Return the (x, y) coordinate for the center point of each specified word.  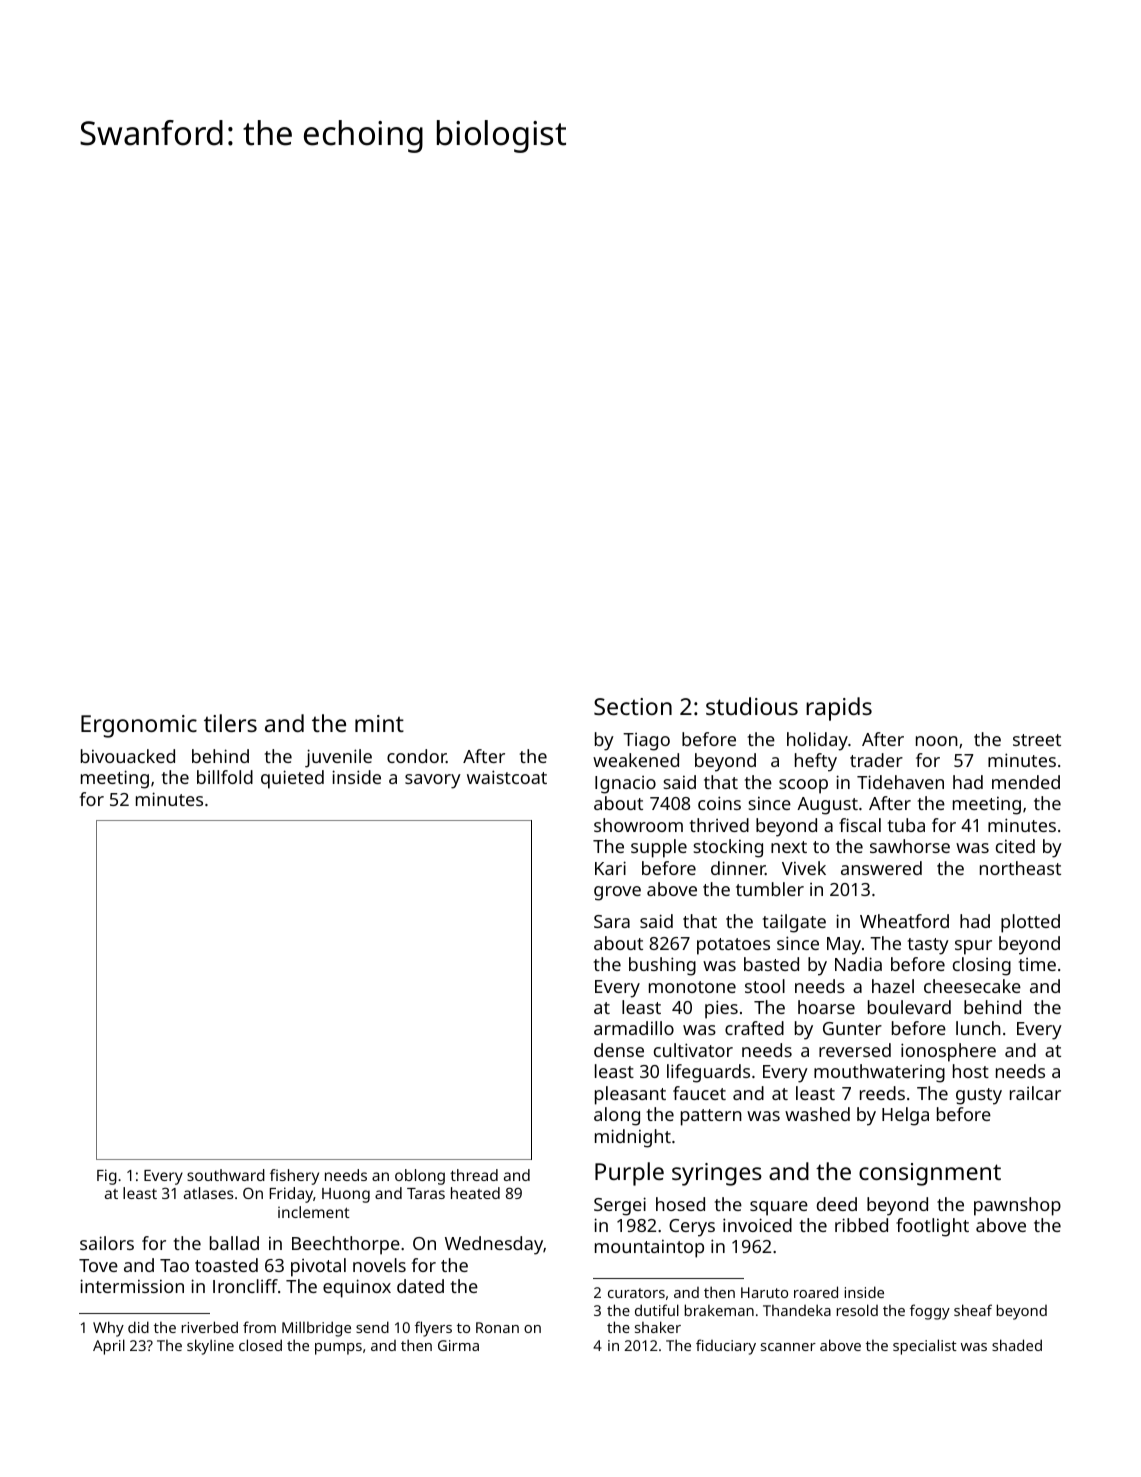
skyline (210, 1347)
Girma (458, 1345)
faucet (699, 1093)
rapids (839, 709)
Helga (905, 1116)
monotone (692, 987)
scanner (788, 1347)
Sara (612, 921)
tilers (230, 723)
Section (633, 706)
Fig (107, 1177)
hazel (893, 986)
